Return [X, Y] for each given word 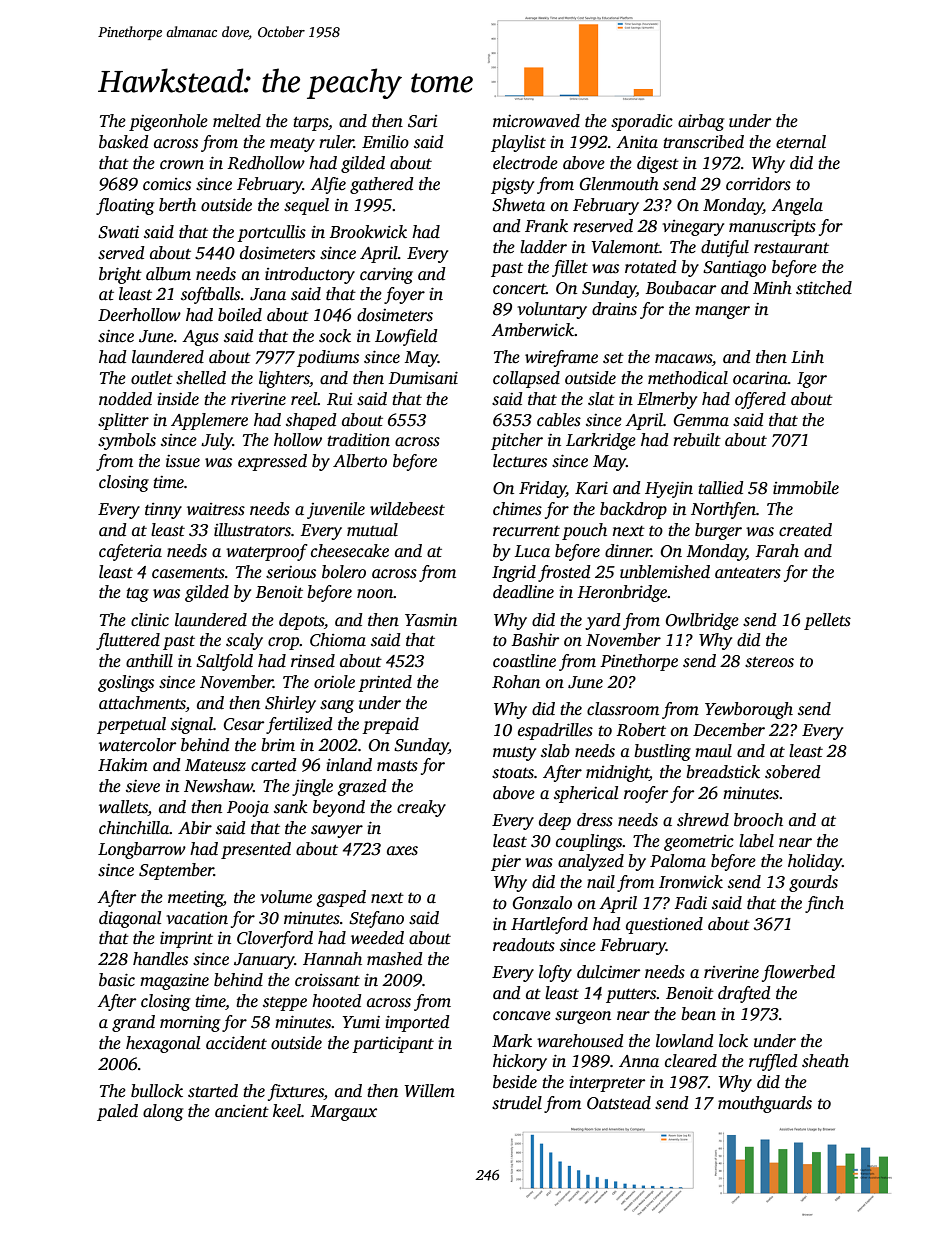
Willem [430, 1091]
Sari [422, 121]
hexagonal [163, 1044]
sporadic [642, 122]
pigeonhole [168, 122]
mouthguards [765, 1104]
